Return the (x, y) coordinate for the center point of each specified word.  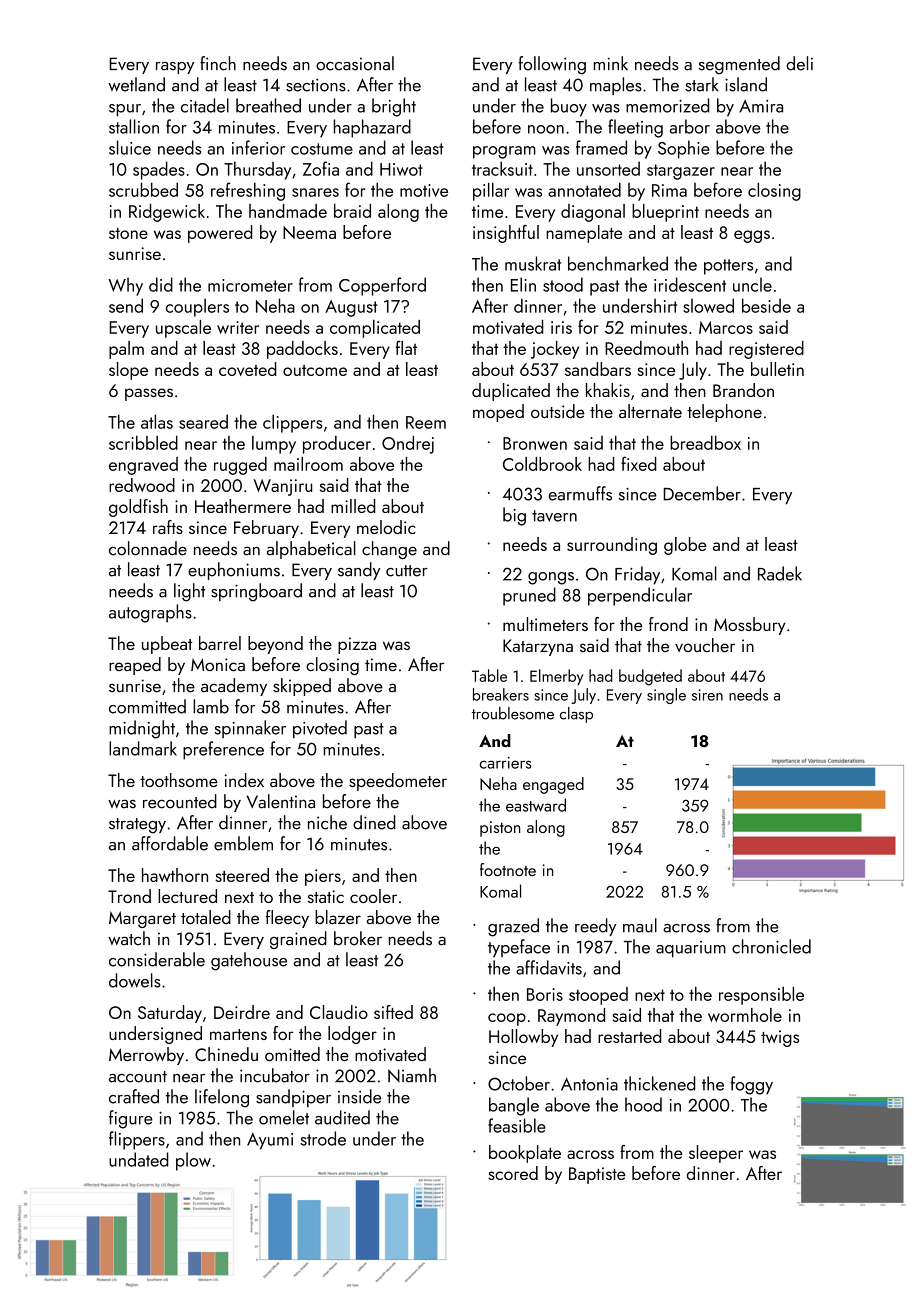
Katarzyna (538, 647)
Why (125, 286)
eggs (752, 236)
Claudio (339, 1012)
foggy (752, 1085)
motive (424, 190)
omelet (284, 1117)
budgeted (650, 677)
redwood (142, 485)
